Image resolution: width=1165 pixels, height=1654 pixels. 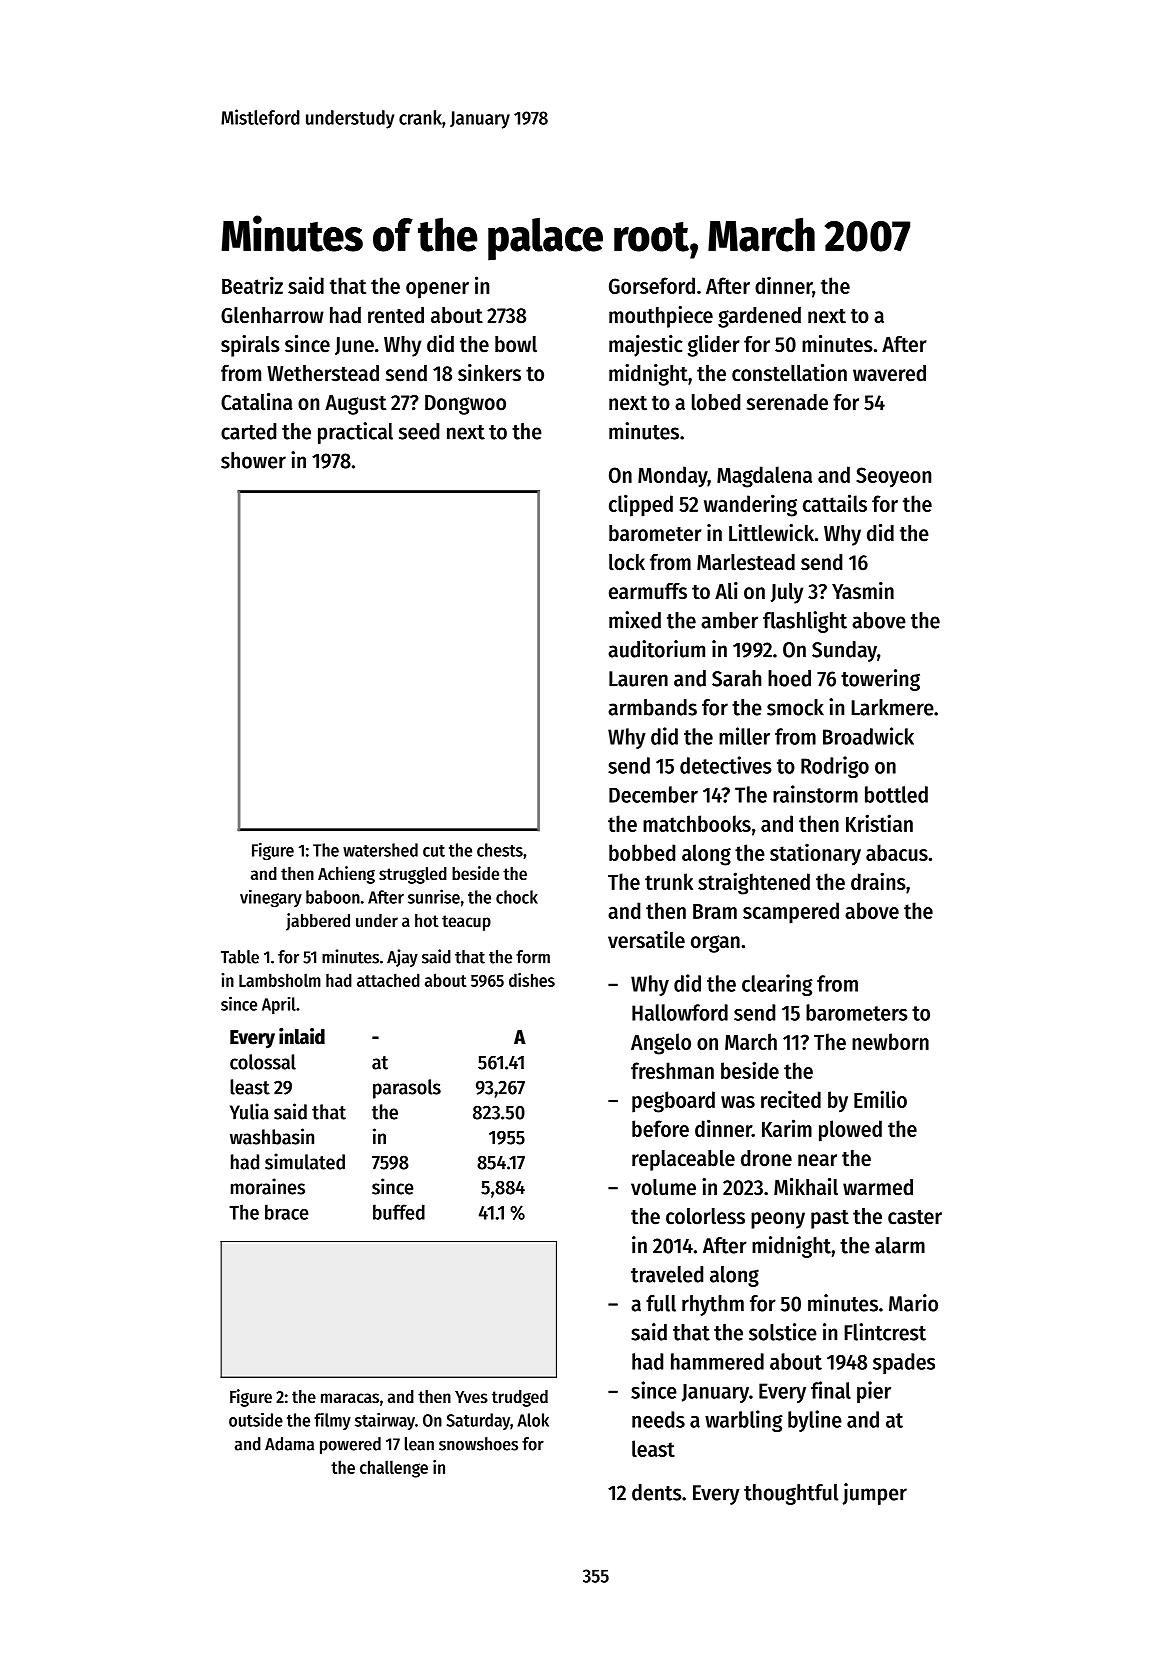 What do you see at coordinates (875, 1494) in the screenshot?
I see `jumper` at bounding box center [875, 1494].
